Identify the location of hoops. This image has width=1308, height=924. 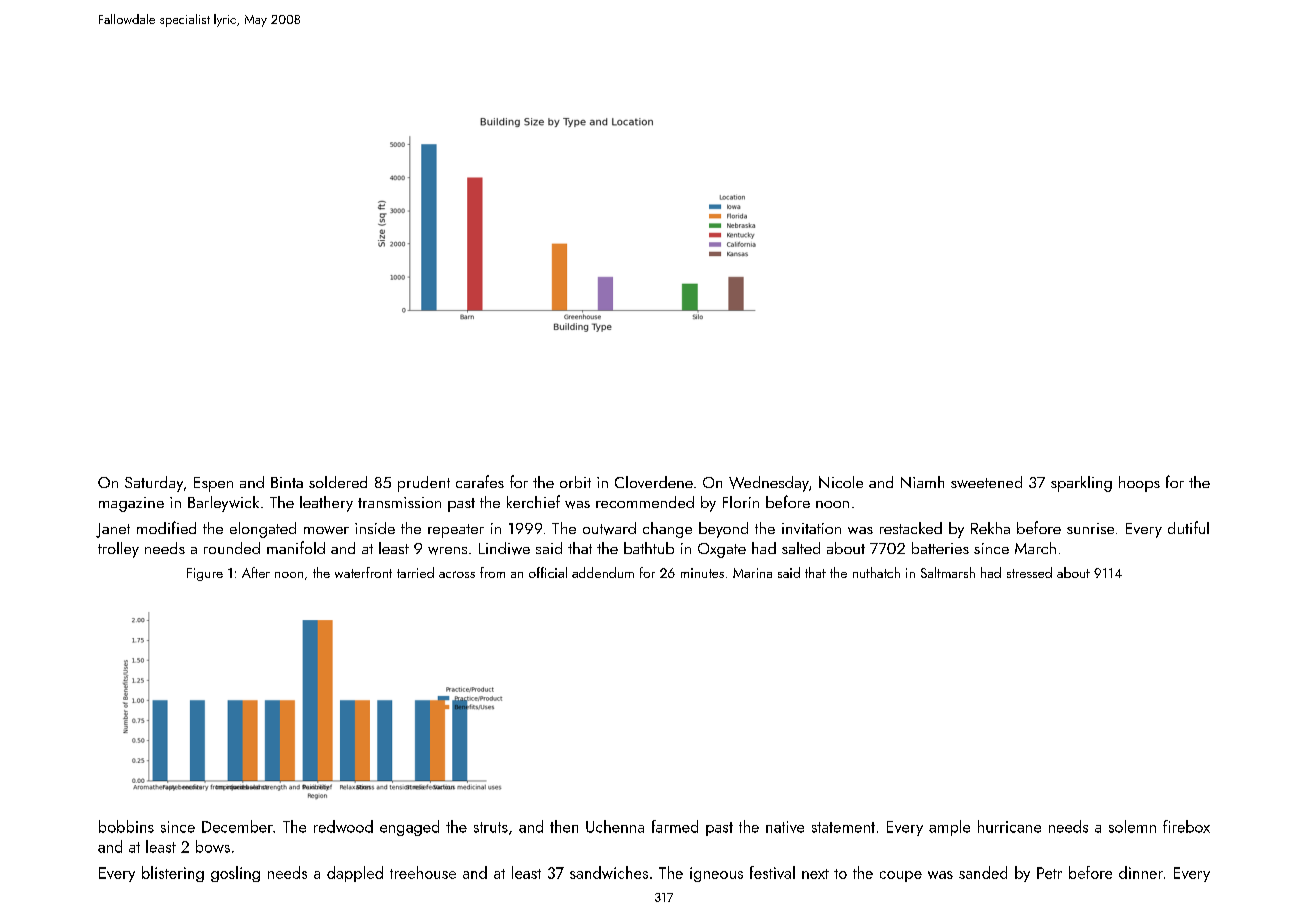
(1139, 484).
